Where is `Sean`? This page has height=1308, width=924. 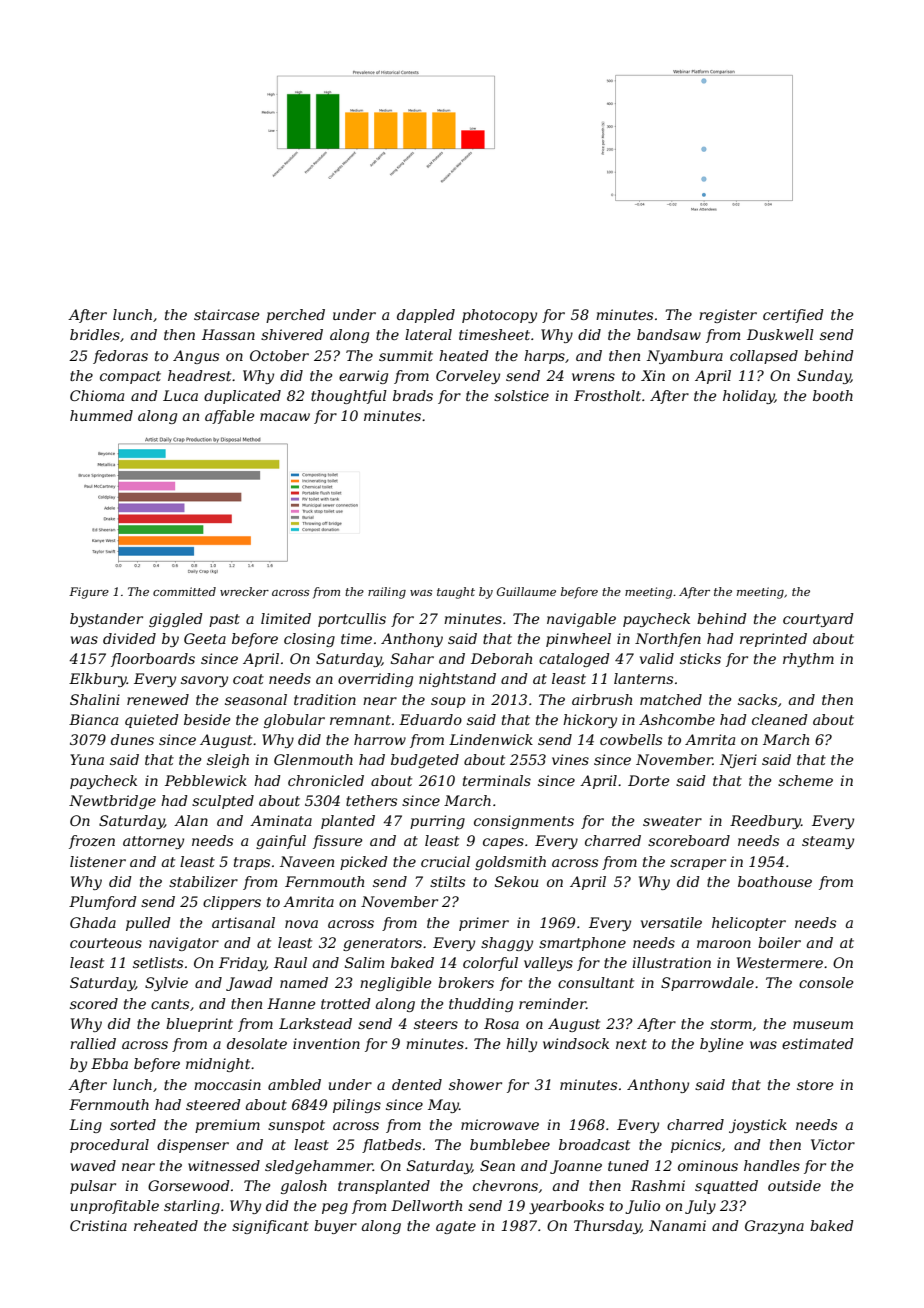 Sean is located at coordinates (497, 1165).
